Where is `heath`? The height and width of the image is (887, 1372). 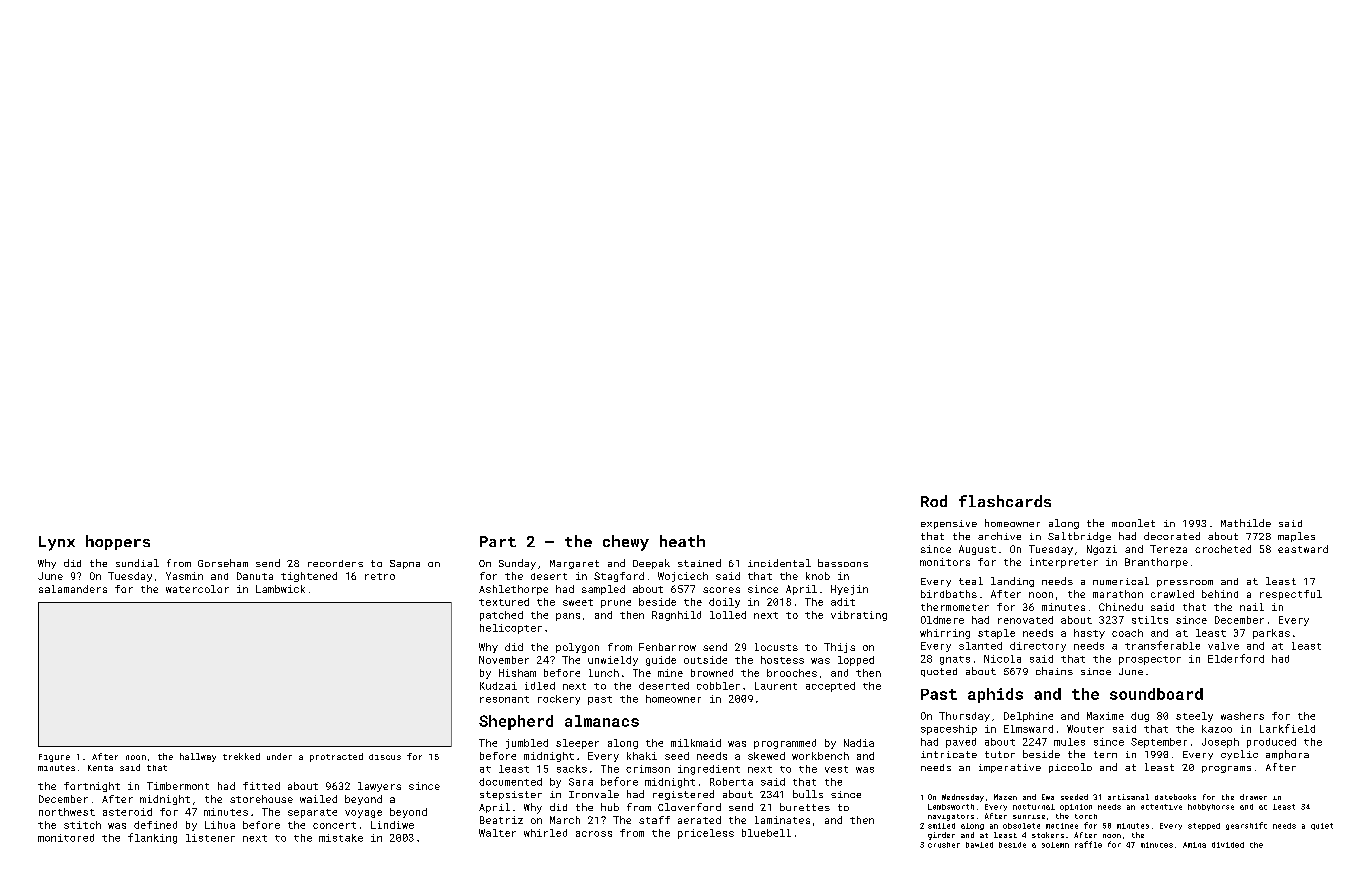 heath is located at coordinates (682, 541).
